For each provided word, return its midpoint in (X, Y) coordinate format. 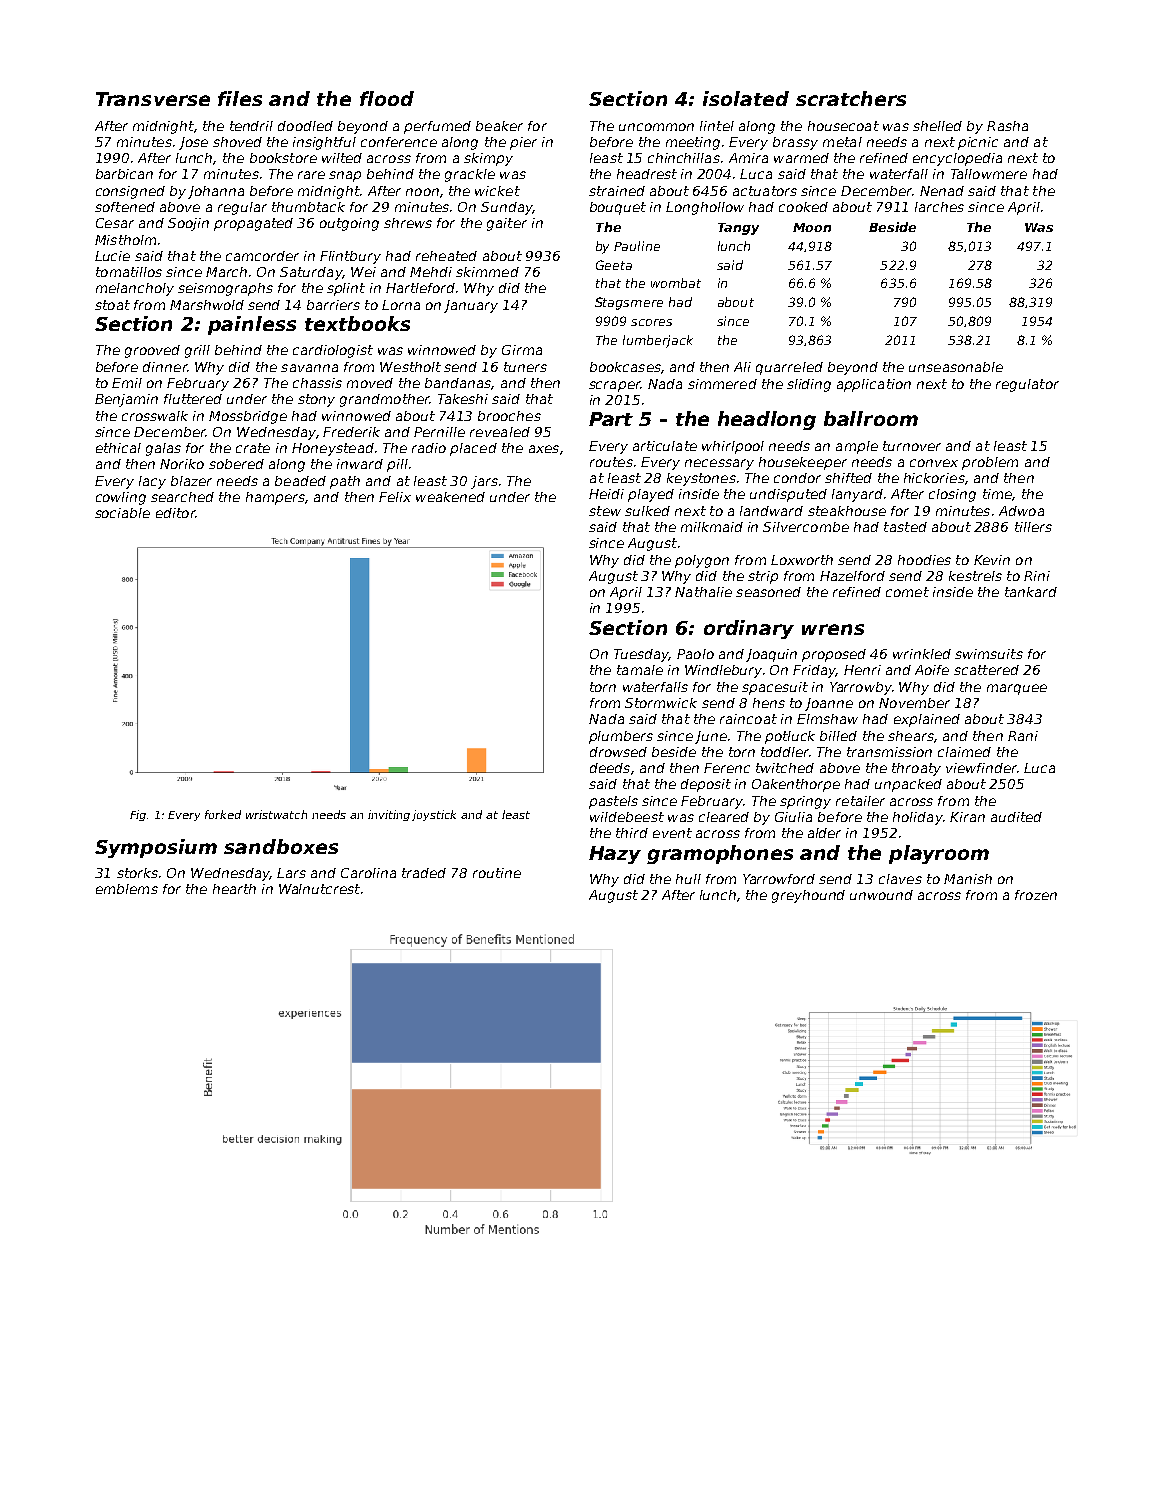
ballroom (871, 418)
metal (842, 142)
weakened (450, 497)
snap (345, 176)
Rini (1037, 576)
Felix (395, 497)
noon (422, 192)
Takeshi (463, 399)
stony (316, 400)
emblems (127, 889)
